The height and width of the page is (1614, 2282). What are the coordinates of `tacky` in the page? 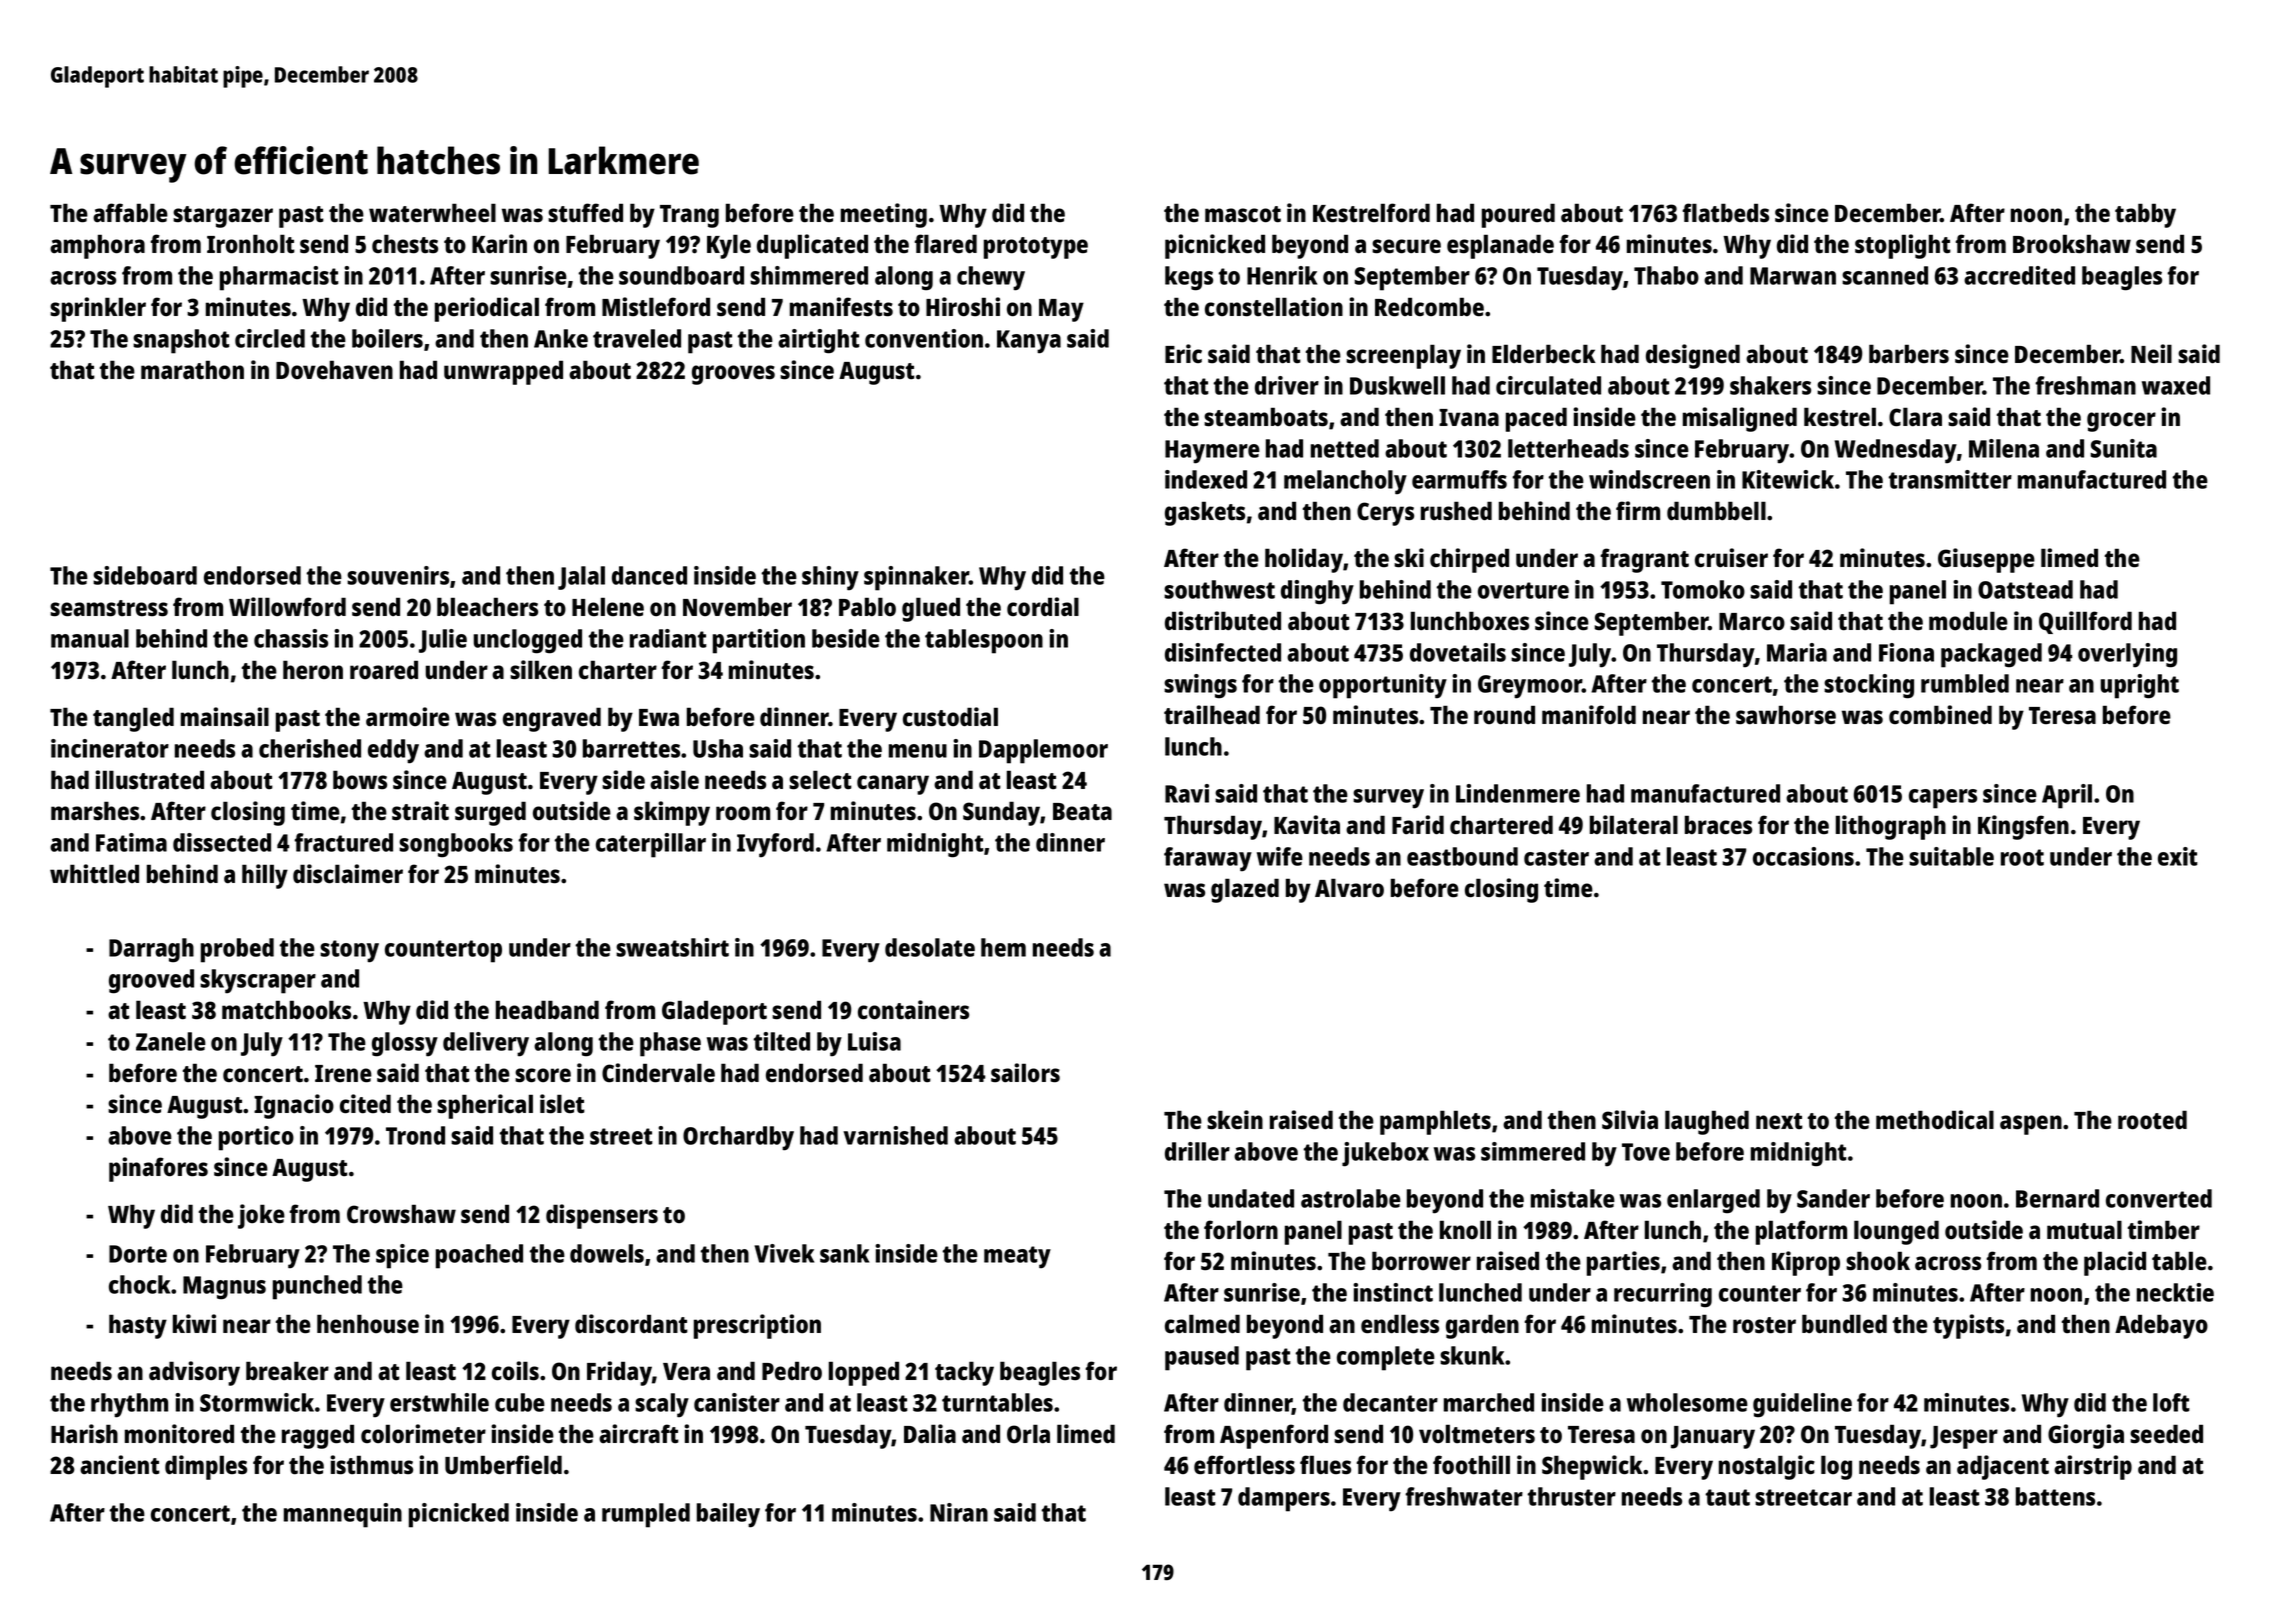 It's located at (964, 1373).
